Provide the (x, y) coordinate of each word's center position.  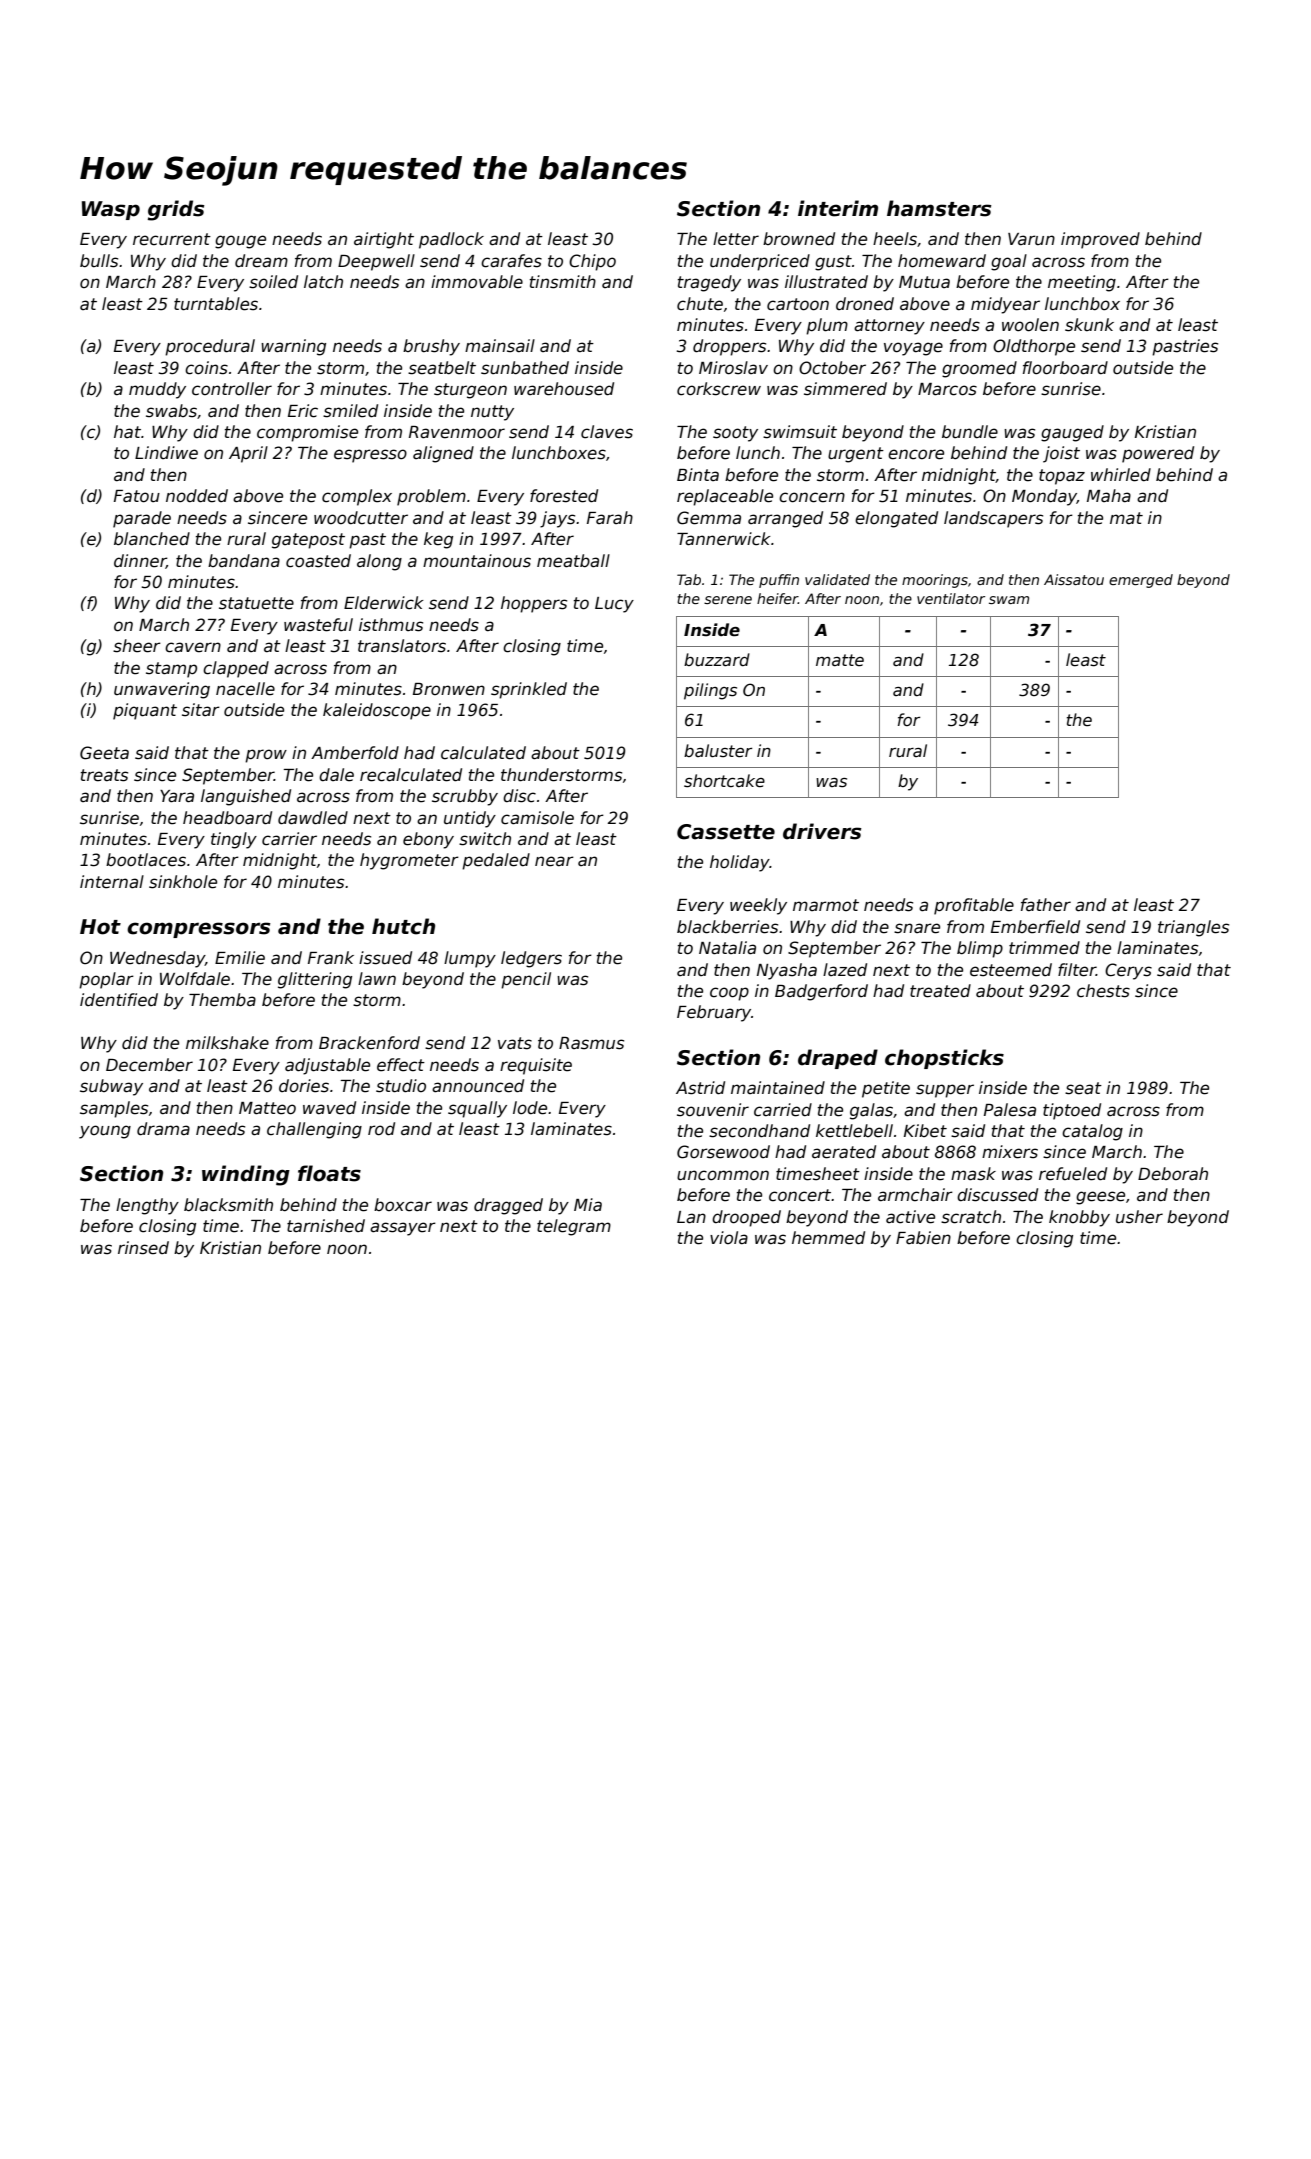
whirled (1121, 475)
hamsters (939, 208)
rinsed (143, 1248)
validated (837, 579)
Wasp (111, 210)
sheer (137, 646)
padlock (451, 240)
